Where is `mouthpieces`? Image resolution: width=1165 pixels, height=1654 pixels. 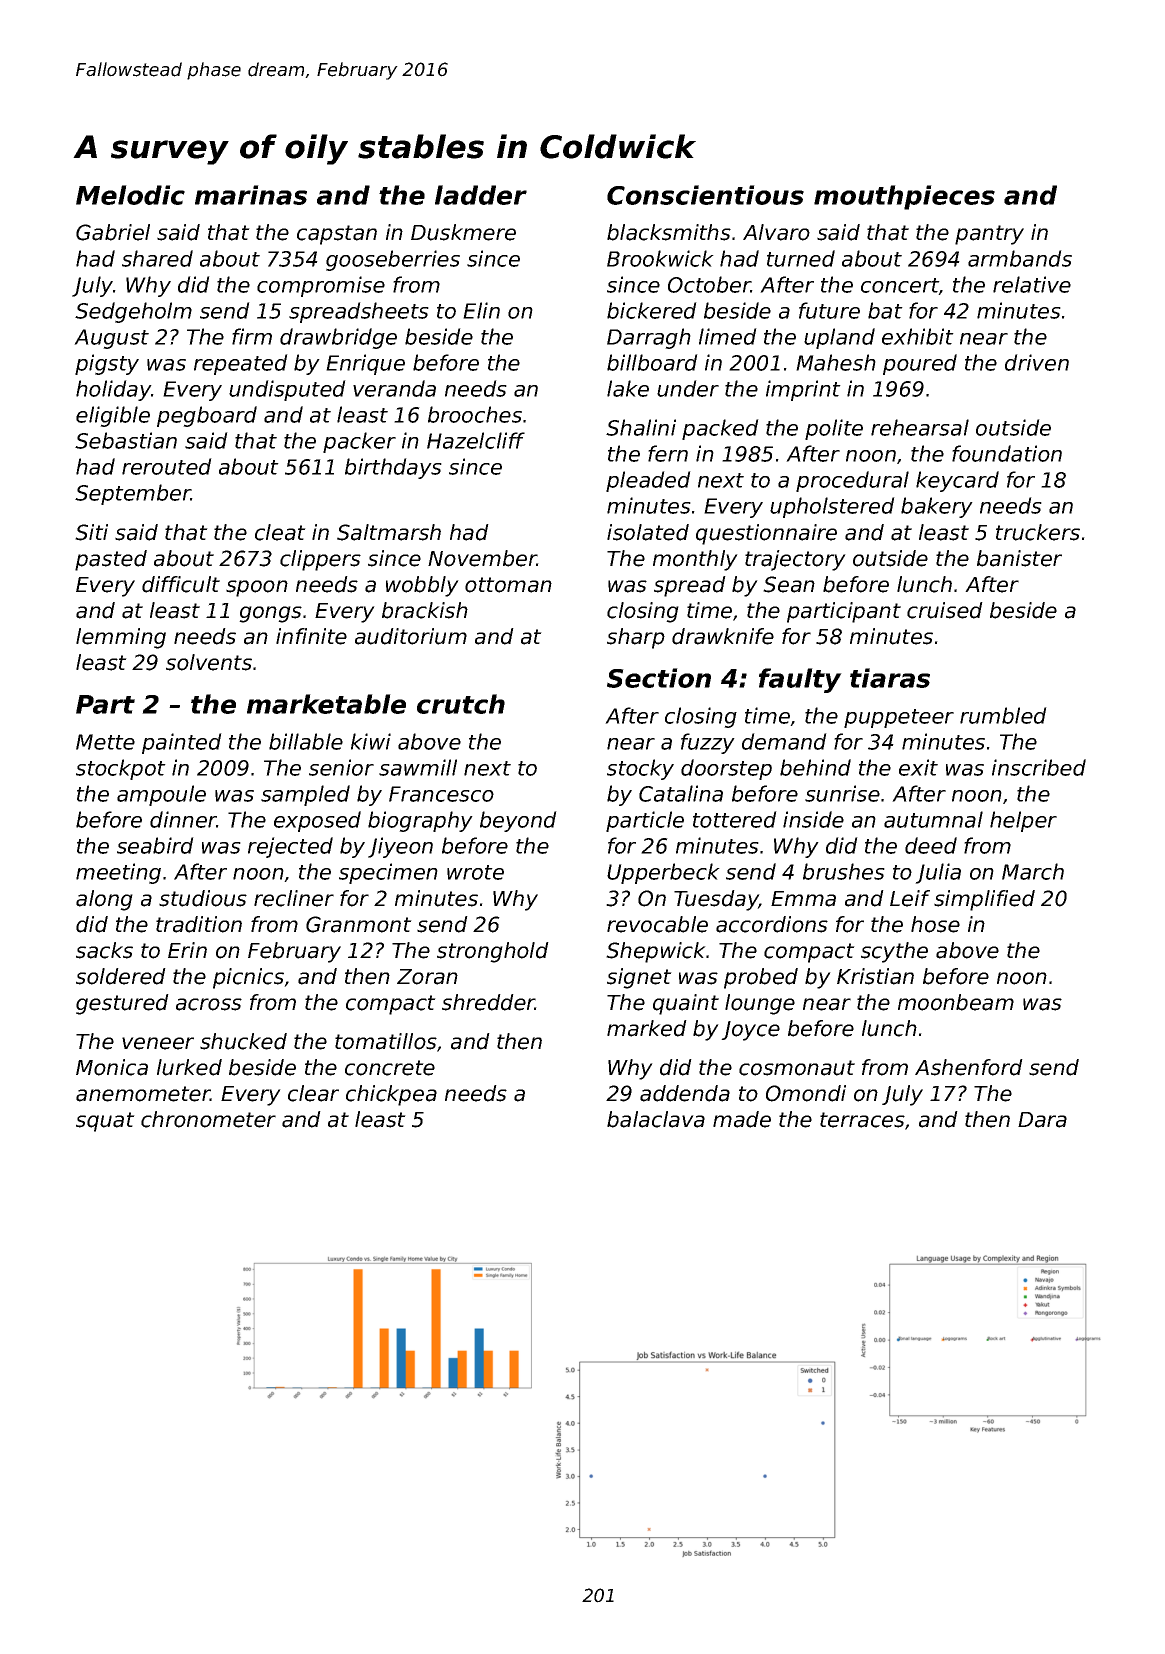
mouthpieces is located at coordinates (904, 197).
